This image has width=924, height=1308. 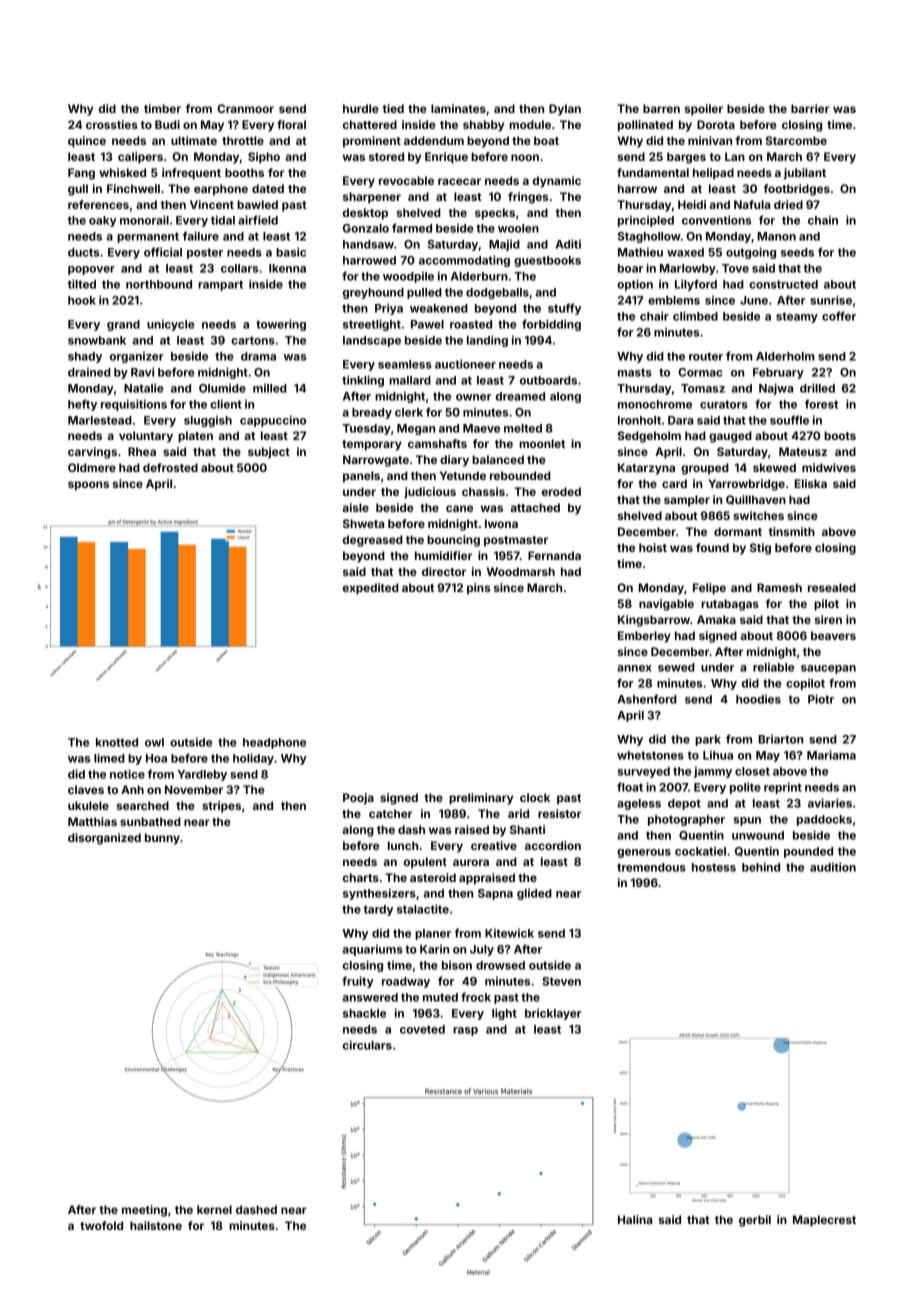 I want to click on behind, so click(x=761, y=867).
